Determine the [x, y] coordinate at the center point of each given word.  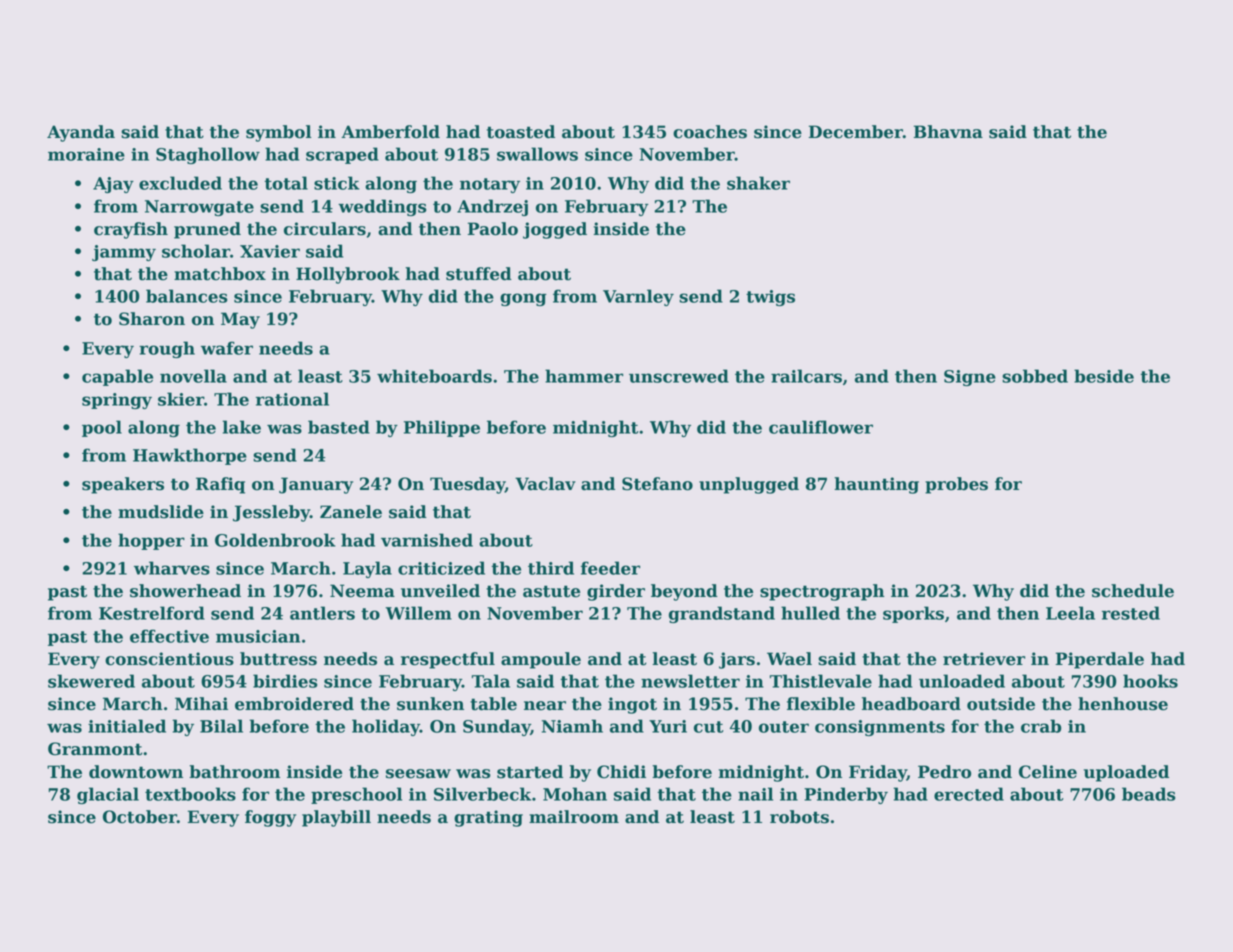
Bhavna [948, 132]
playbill [336, 818]
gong [523, 299]
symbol [279, 133]
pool [102, 428]
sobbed [1035, 376]
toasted [521, 132]
